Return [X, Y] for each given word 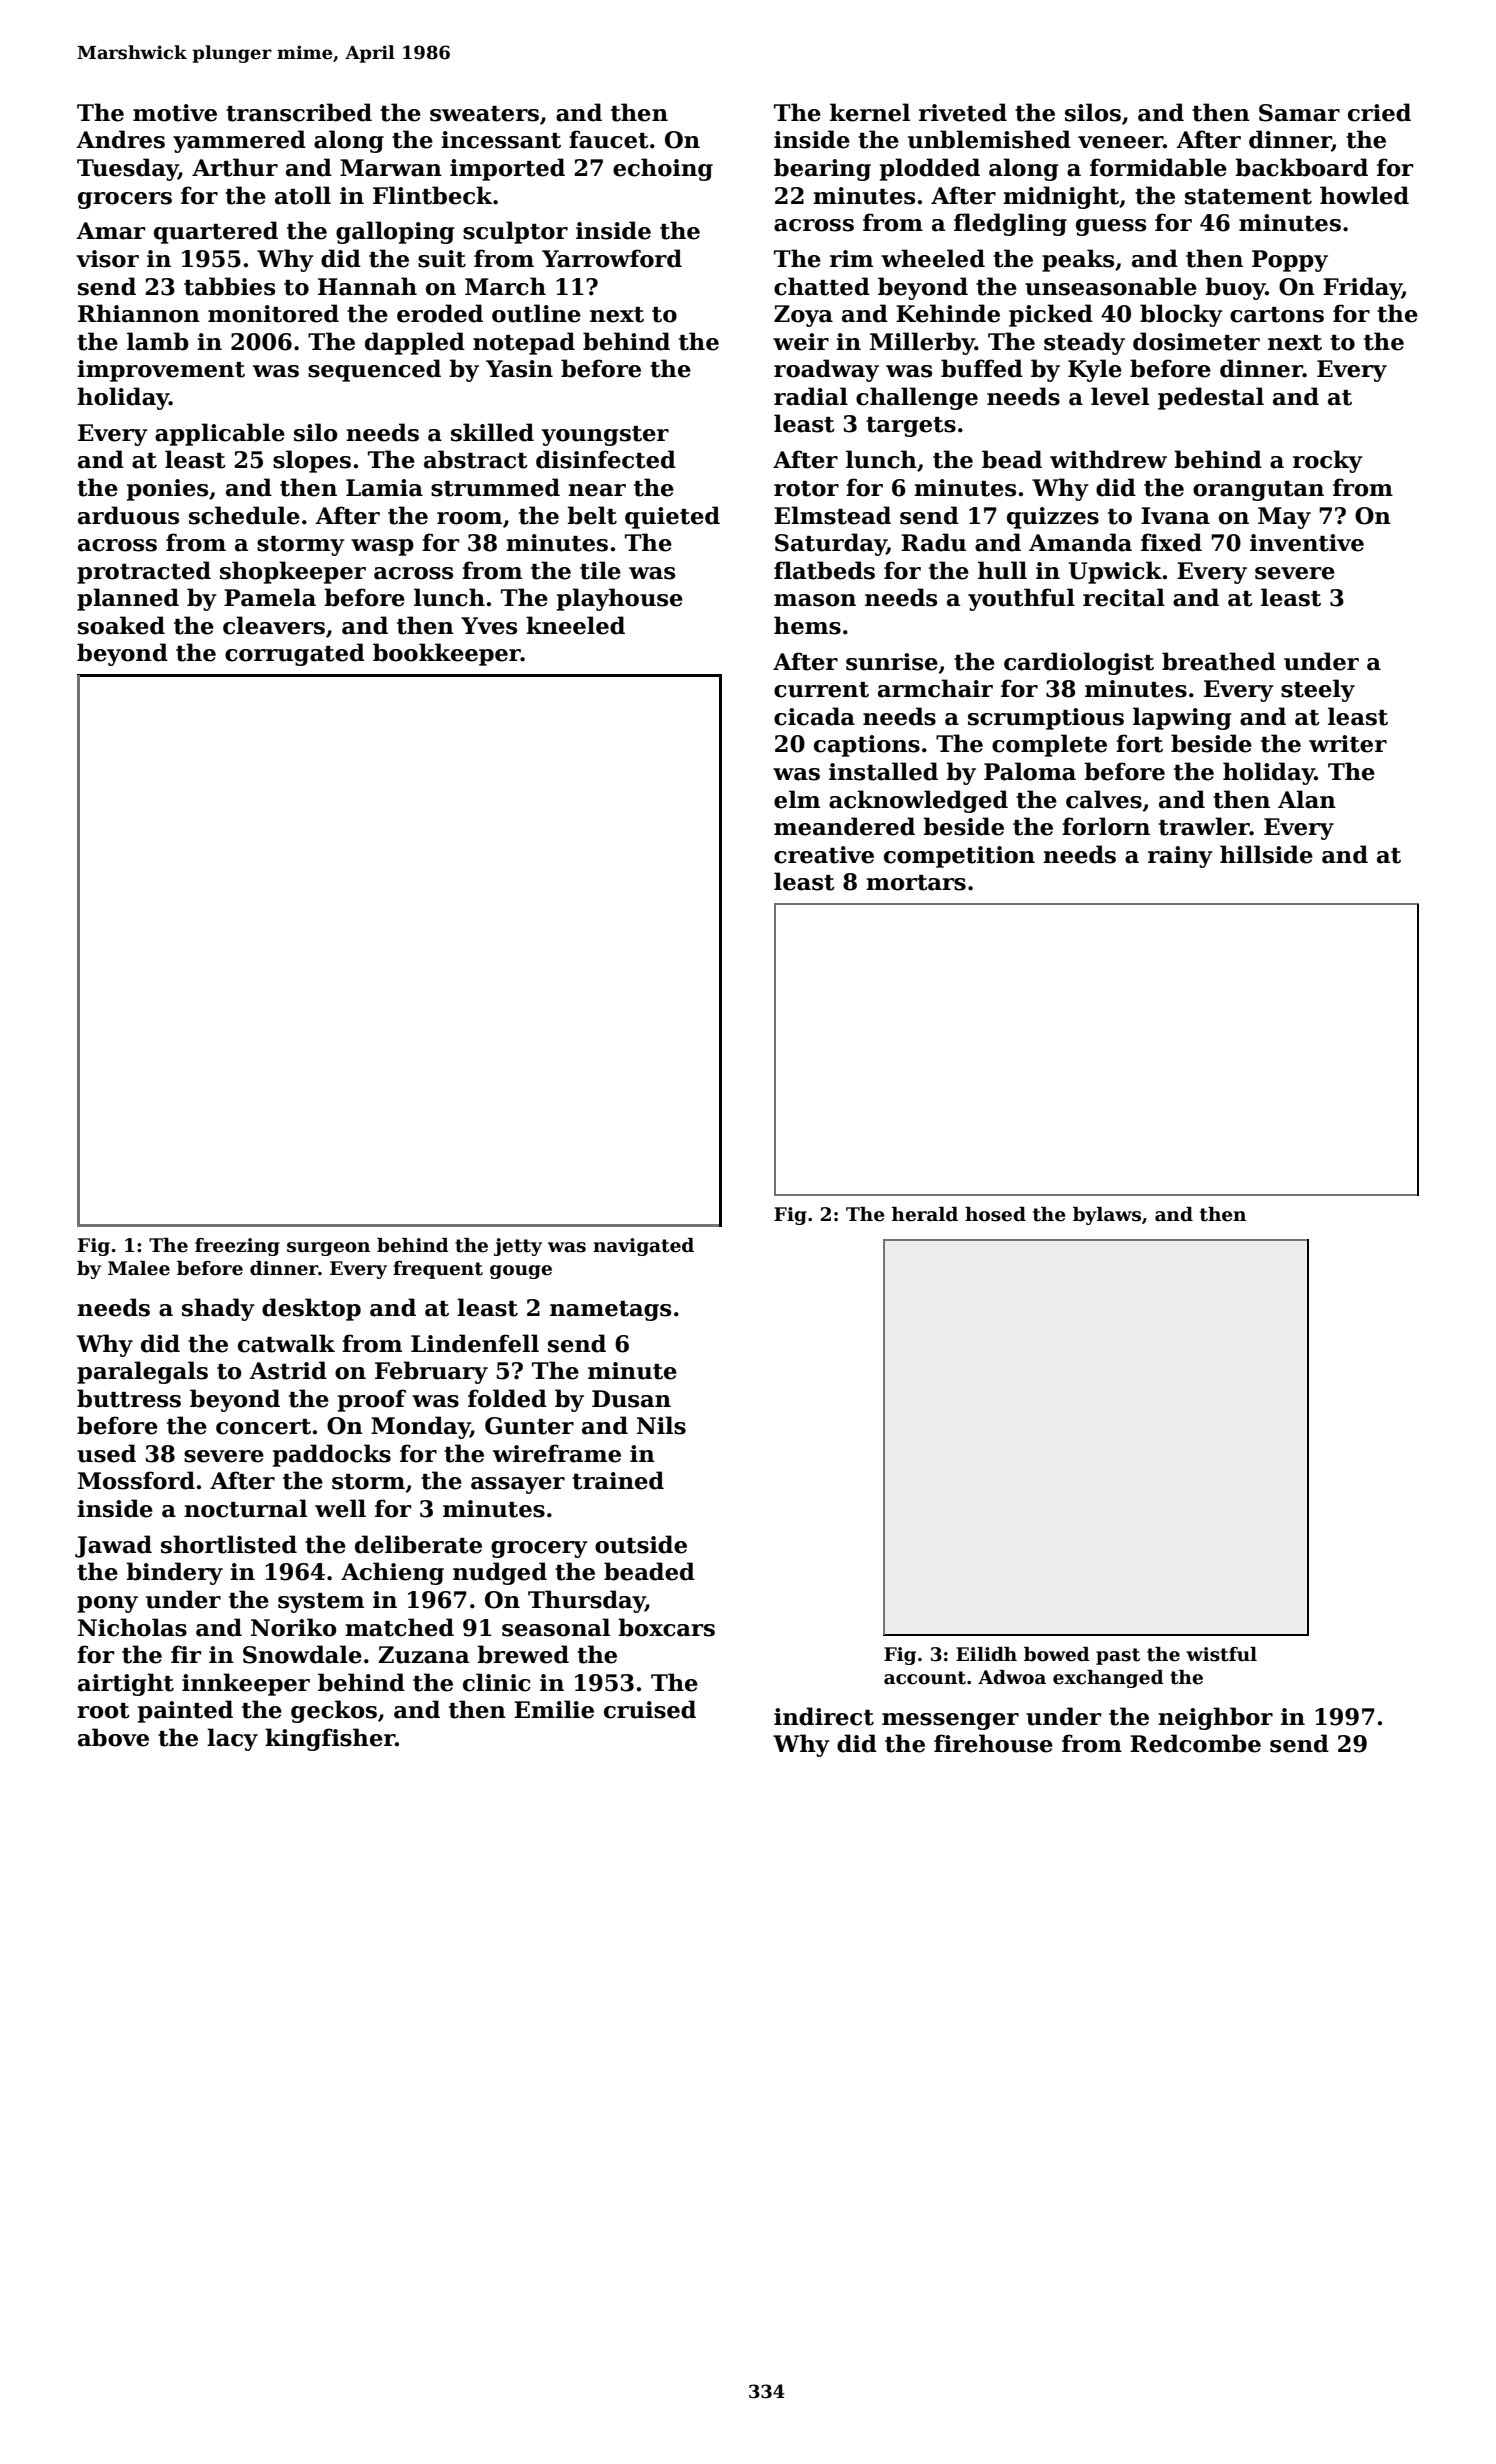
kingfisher [330, 1739]
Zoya [803, 316]
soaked [121, 625]
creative [824, 855]
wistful [1221, 1654]
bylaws [1107, 1216]
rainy [1180, 857]
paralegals [142, 1372]
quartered [216, 232]
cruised [650, 1709]
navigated [643, 1247]
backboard [1301, 167]
